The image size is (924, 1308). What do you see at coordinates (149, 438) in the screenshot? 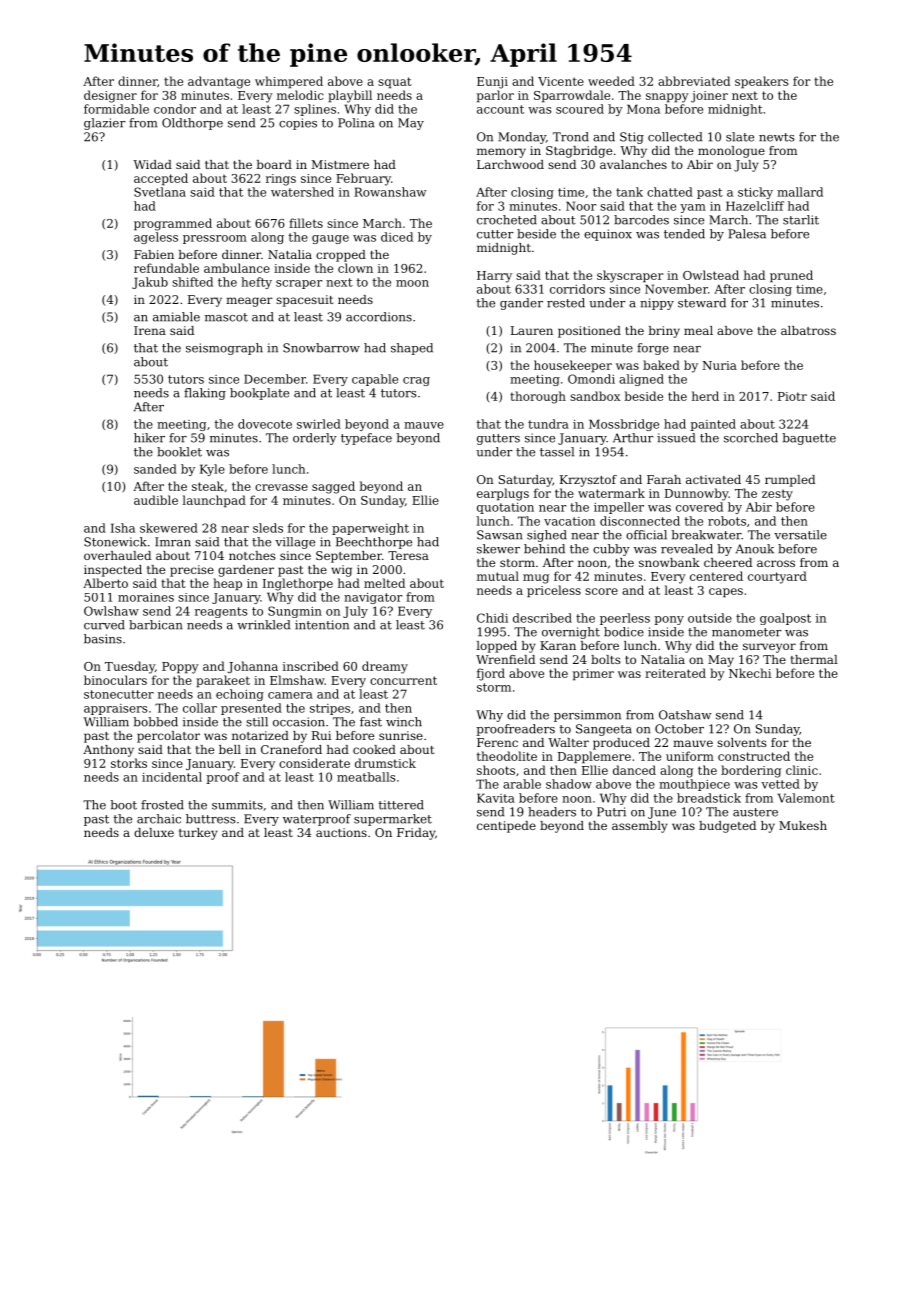
I see `hiker` at bounding box center [149, 438].
